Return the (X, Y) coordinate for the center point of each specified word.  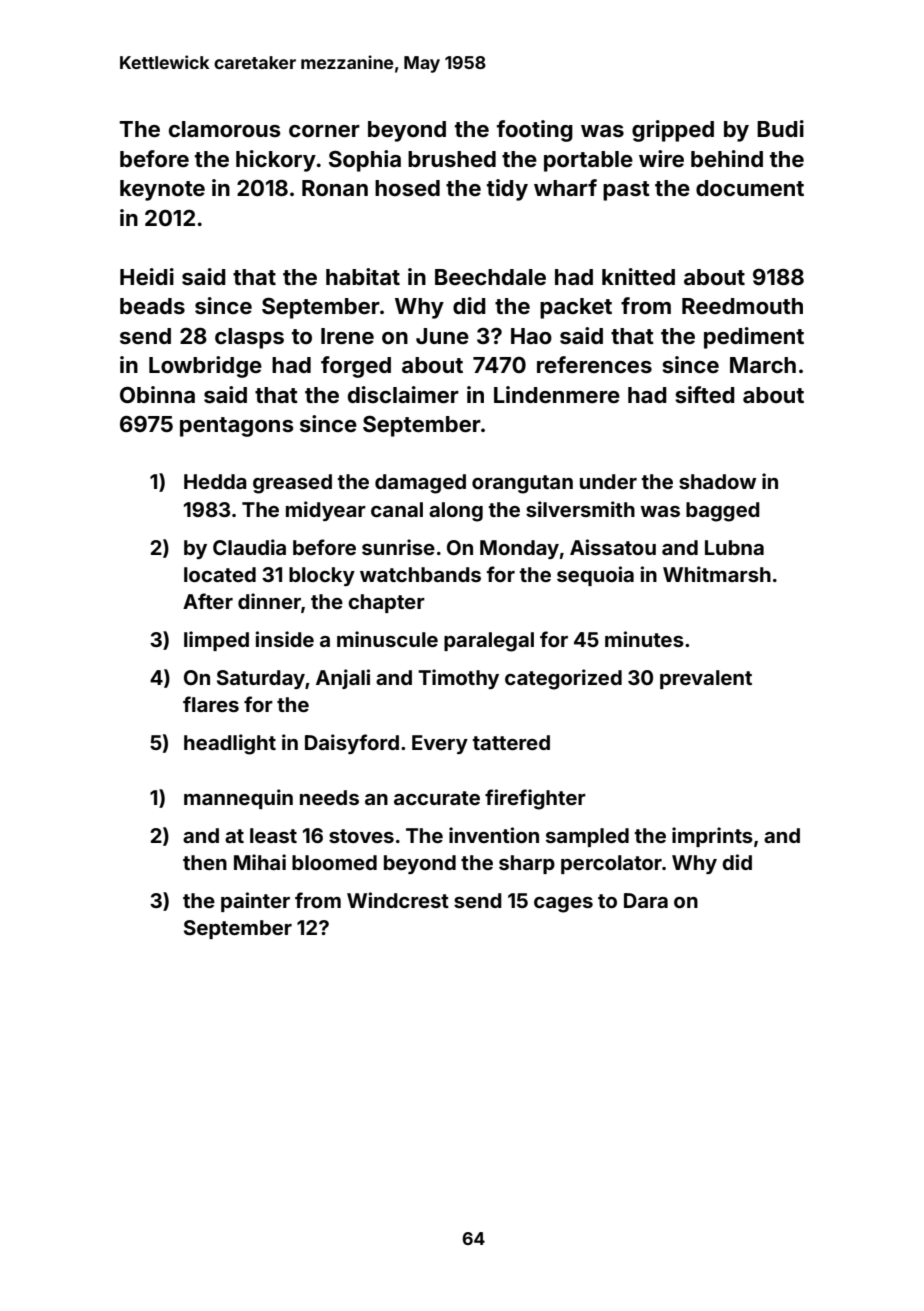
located (220, 574)
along (456, 512)
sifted (705, 394)
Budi (780, 128)
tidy (507, 190)
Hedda (215, 481)
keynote (162, 190)
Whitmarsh (717, 574)
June (442, 336)
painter (255, 902)
